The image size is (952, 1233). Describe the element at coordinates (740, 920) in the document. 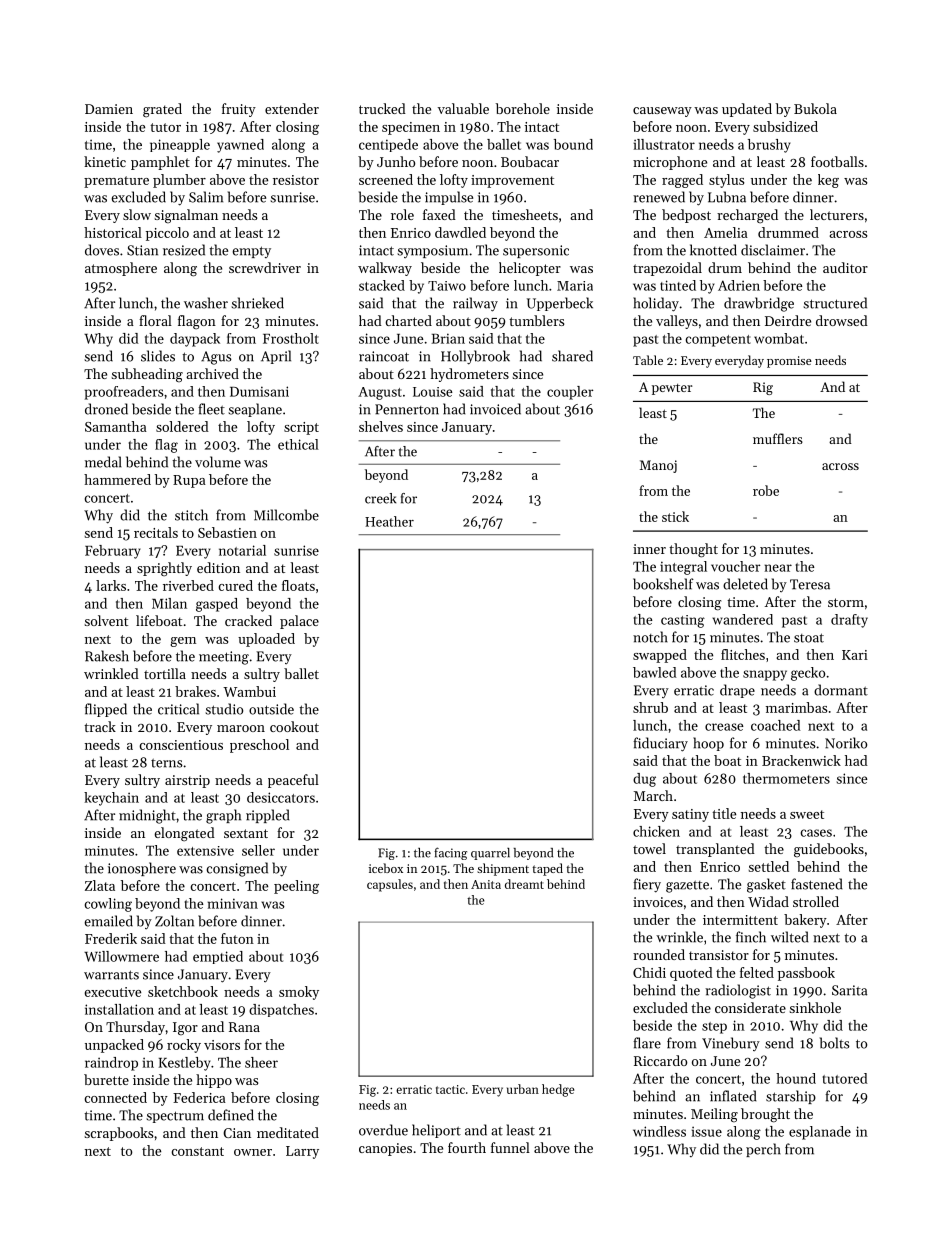

I see `intermittent` at that location.
